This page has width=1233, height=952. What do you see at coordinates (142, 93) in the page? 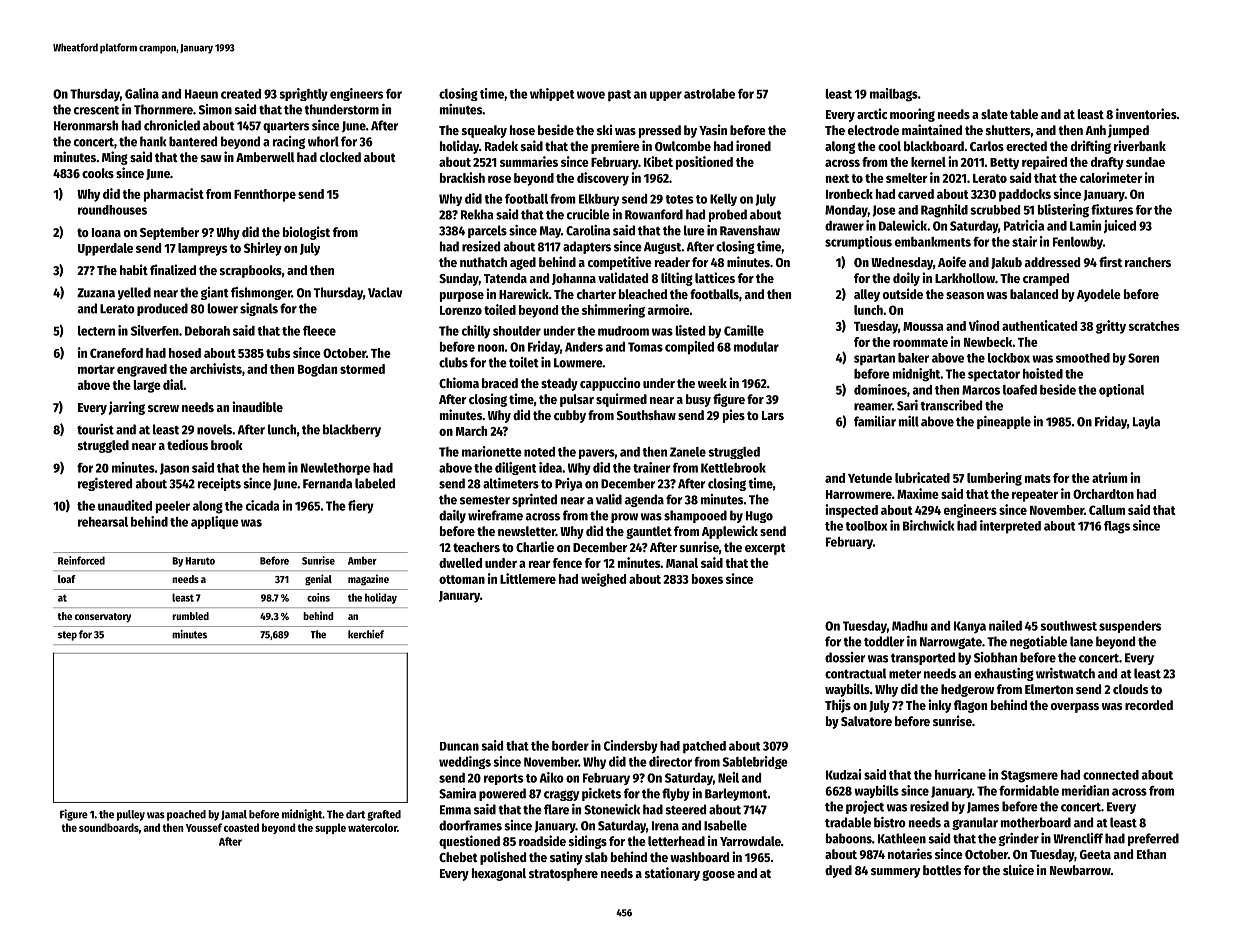
I see `Galina` at bounding box center [142, 93].
